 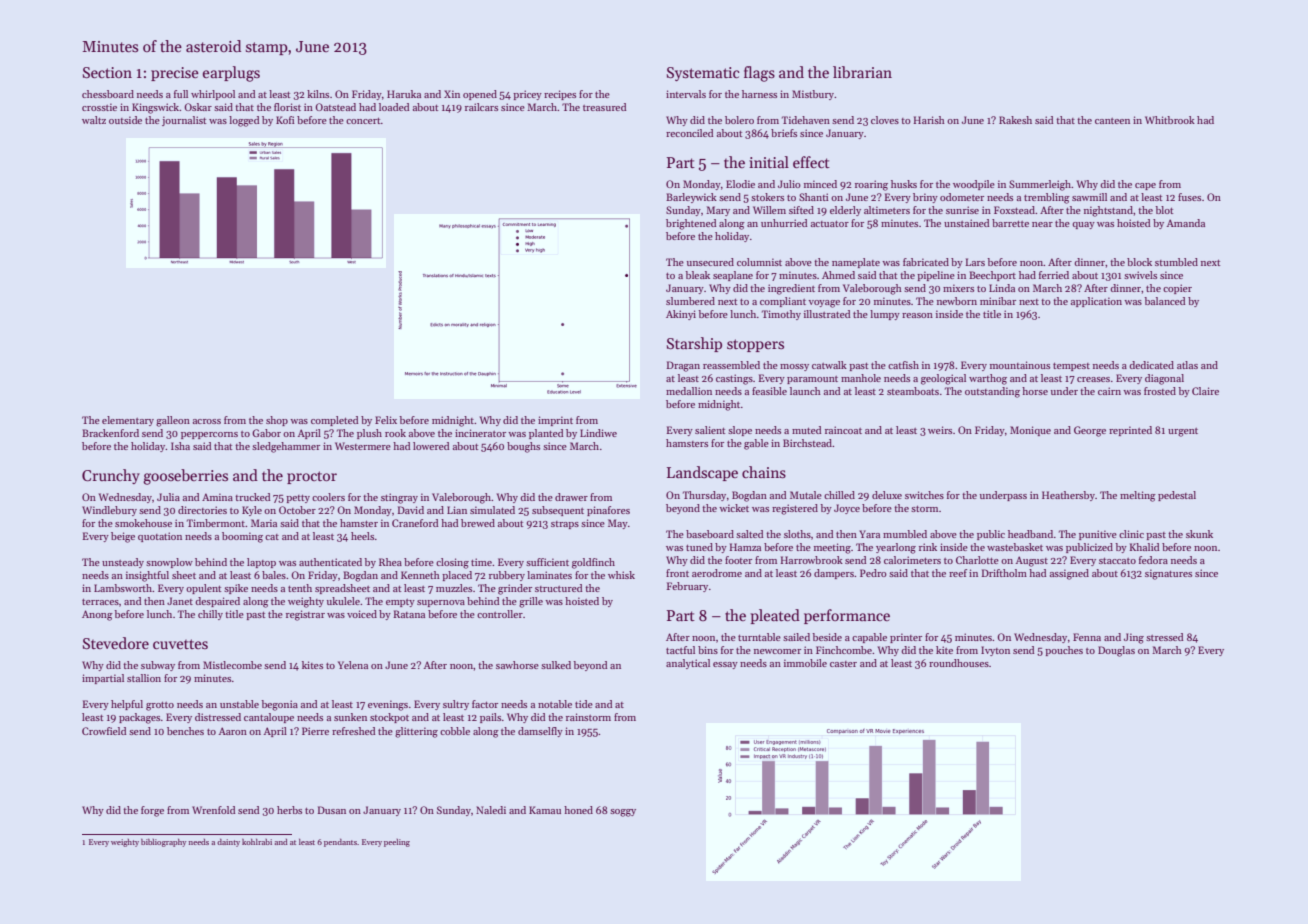 I want to click on stumbled, so click(x=1176, y=262).
